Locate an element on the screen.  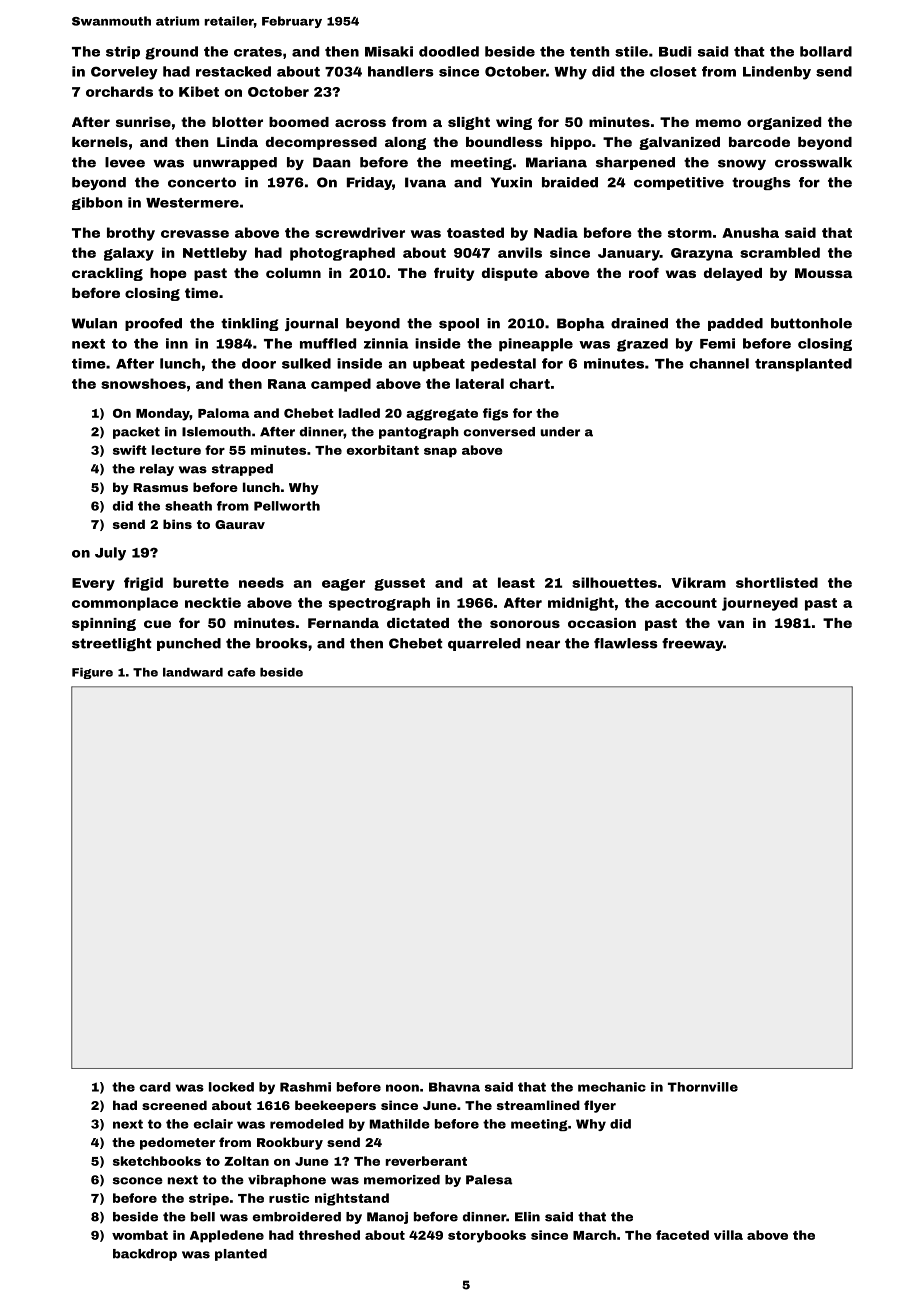
tenth is located at coordinates (590, 51).
